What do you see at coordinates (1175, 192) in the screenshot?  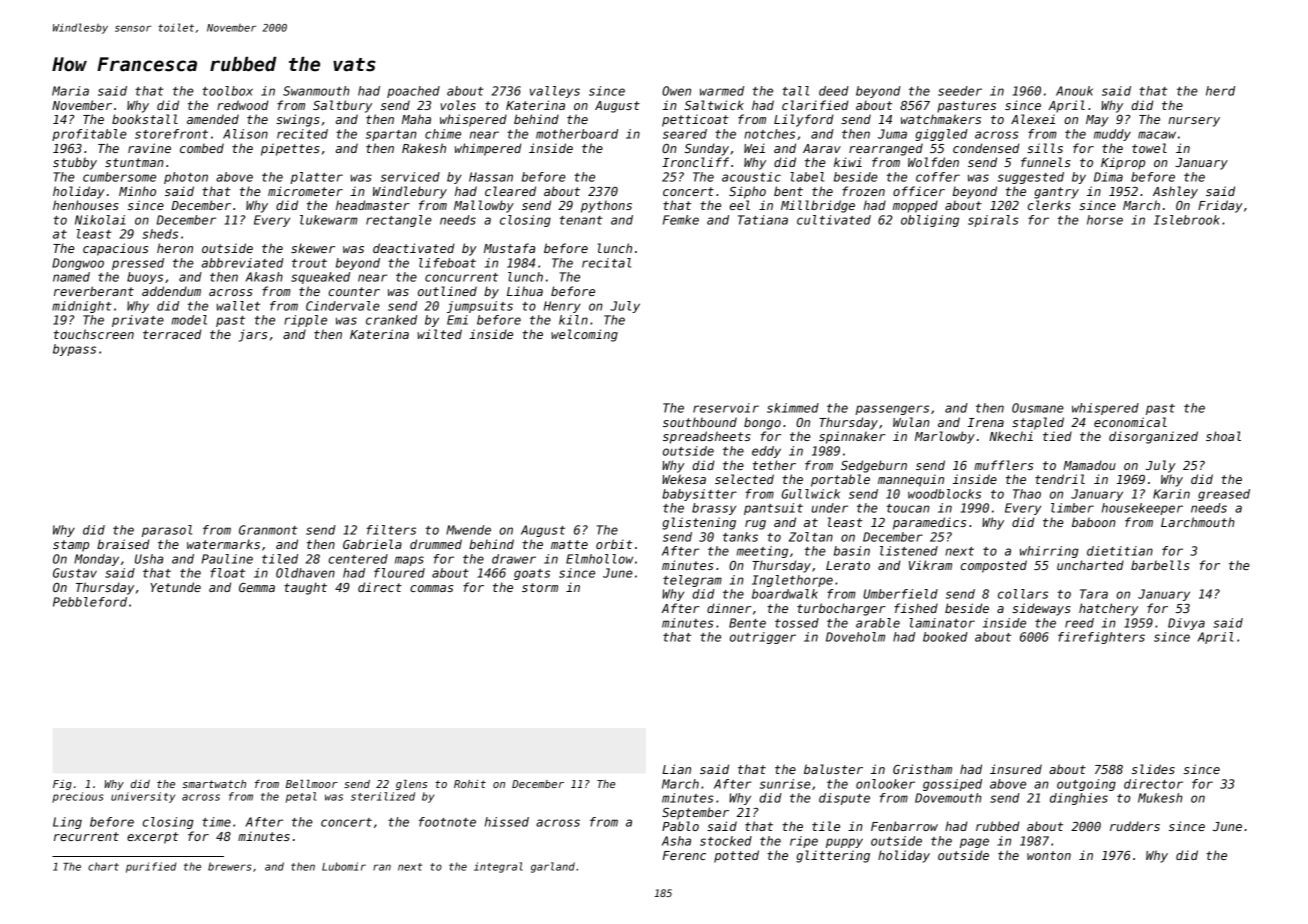 I see `Ashley` at bounding box center [1175, 192].
